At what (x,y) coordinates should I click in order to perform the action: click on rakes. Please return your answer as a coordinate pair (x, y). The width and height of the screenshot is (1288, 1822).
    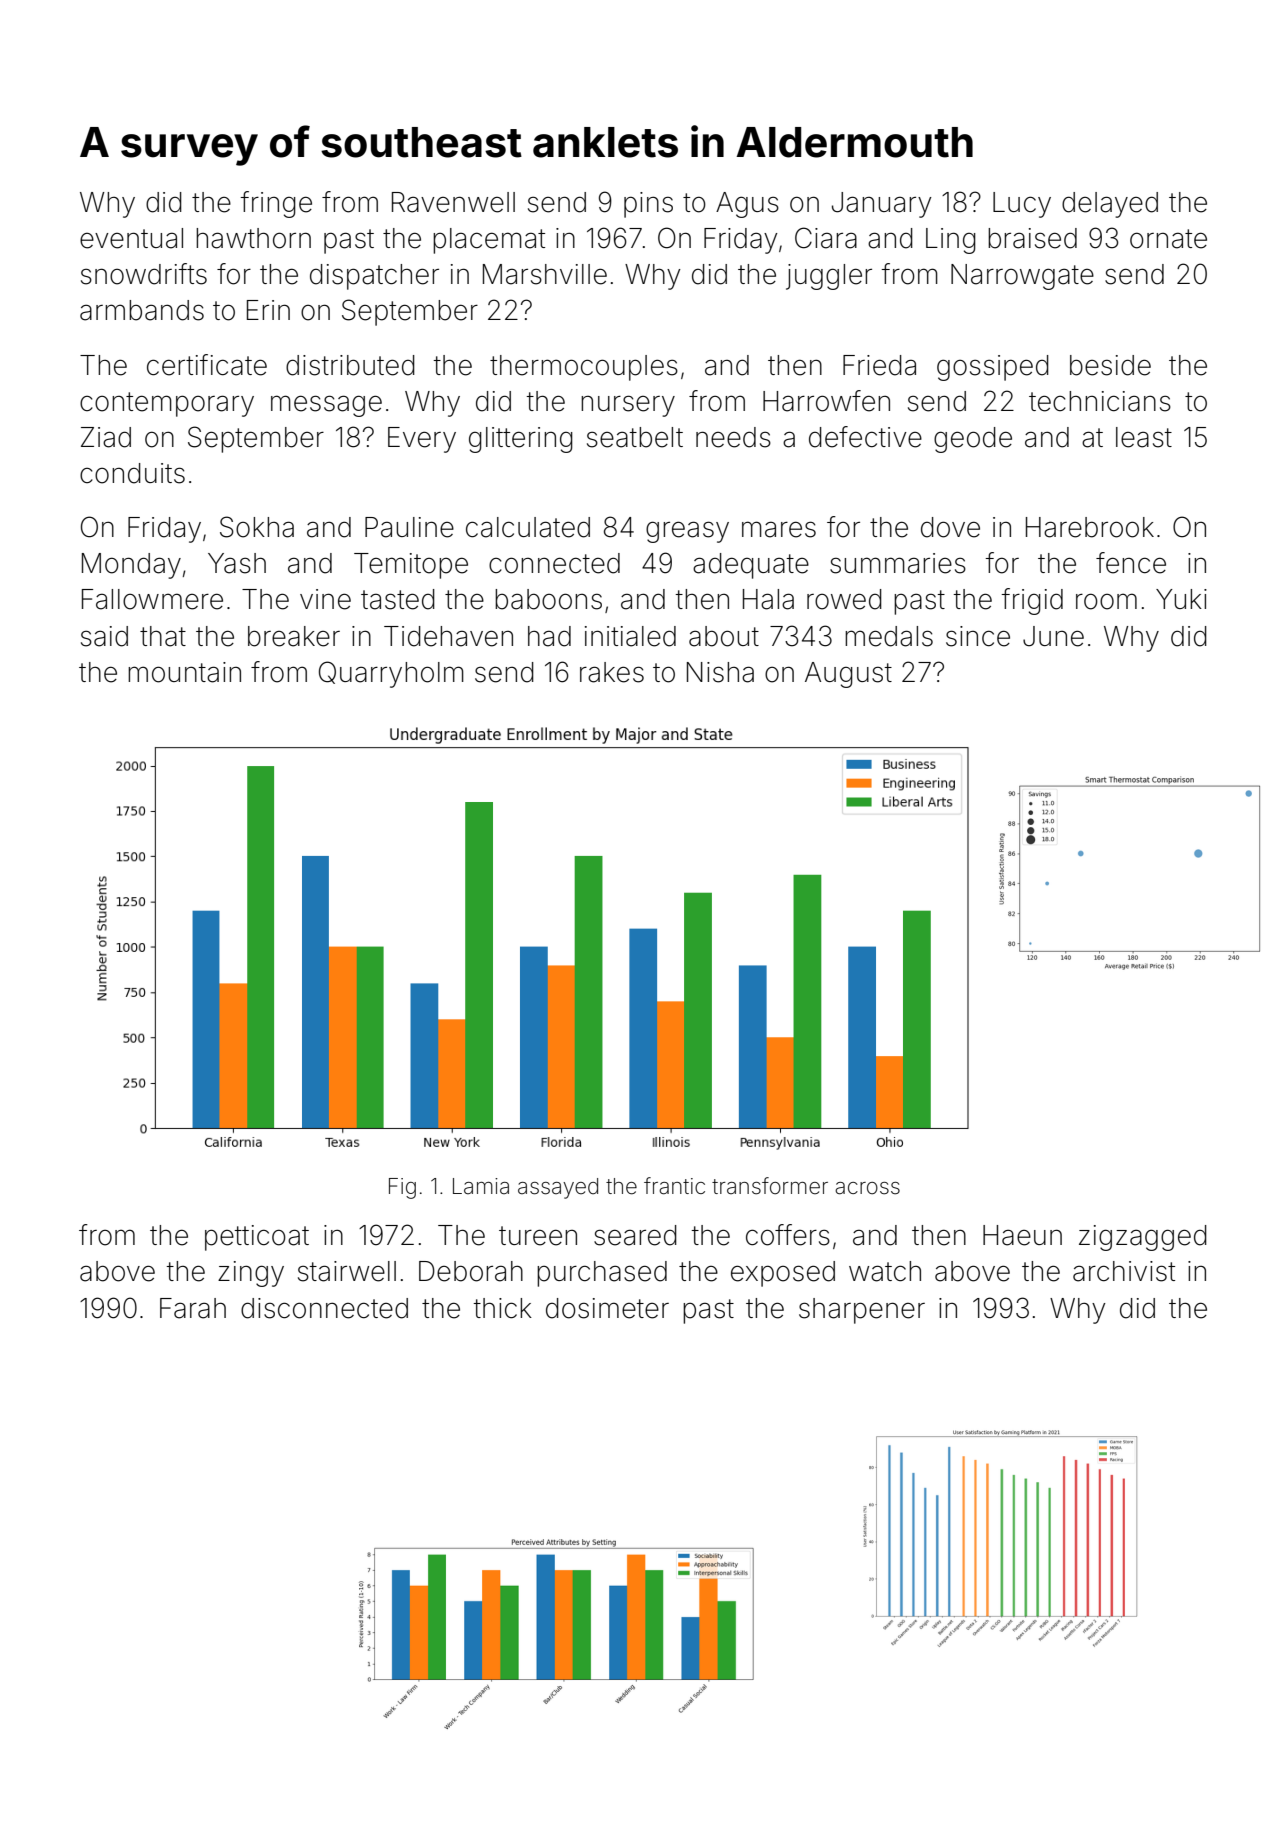
    Looking at the image, I should click on (612, 672).
